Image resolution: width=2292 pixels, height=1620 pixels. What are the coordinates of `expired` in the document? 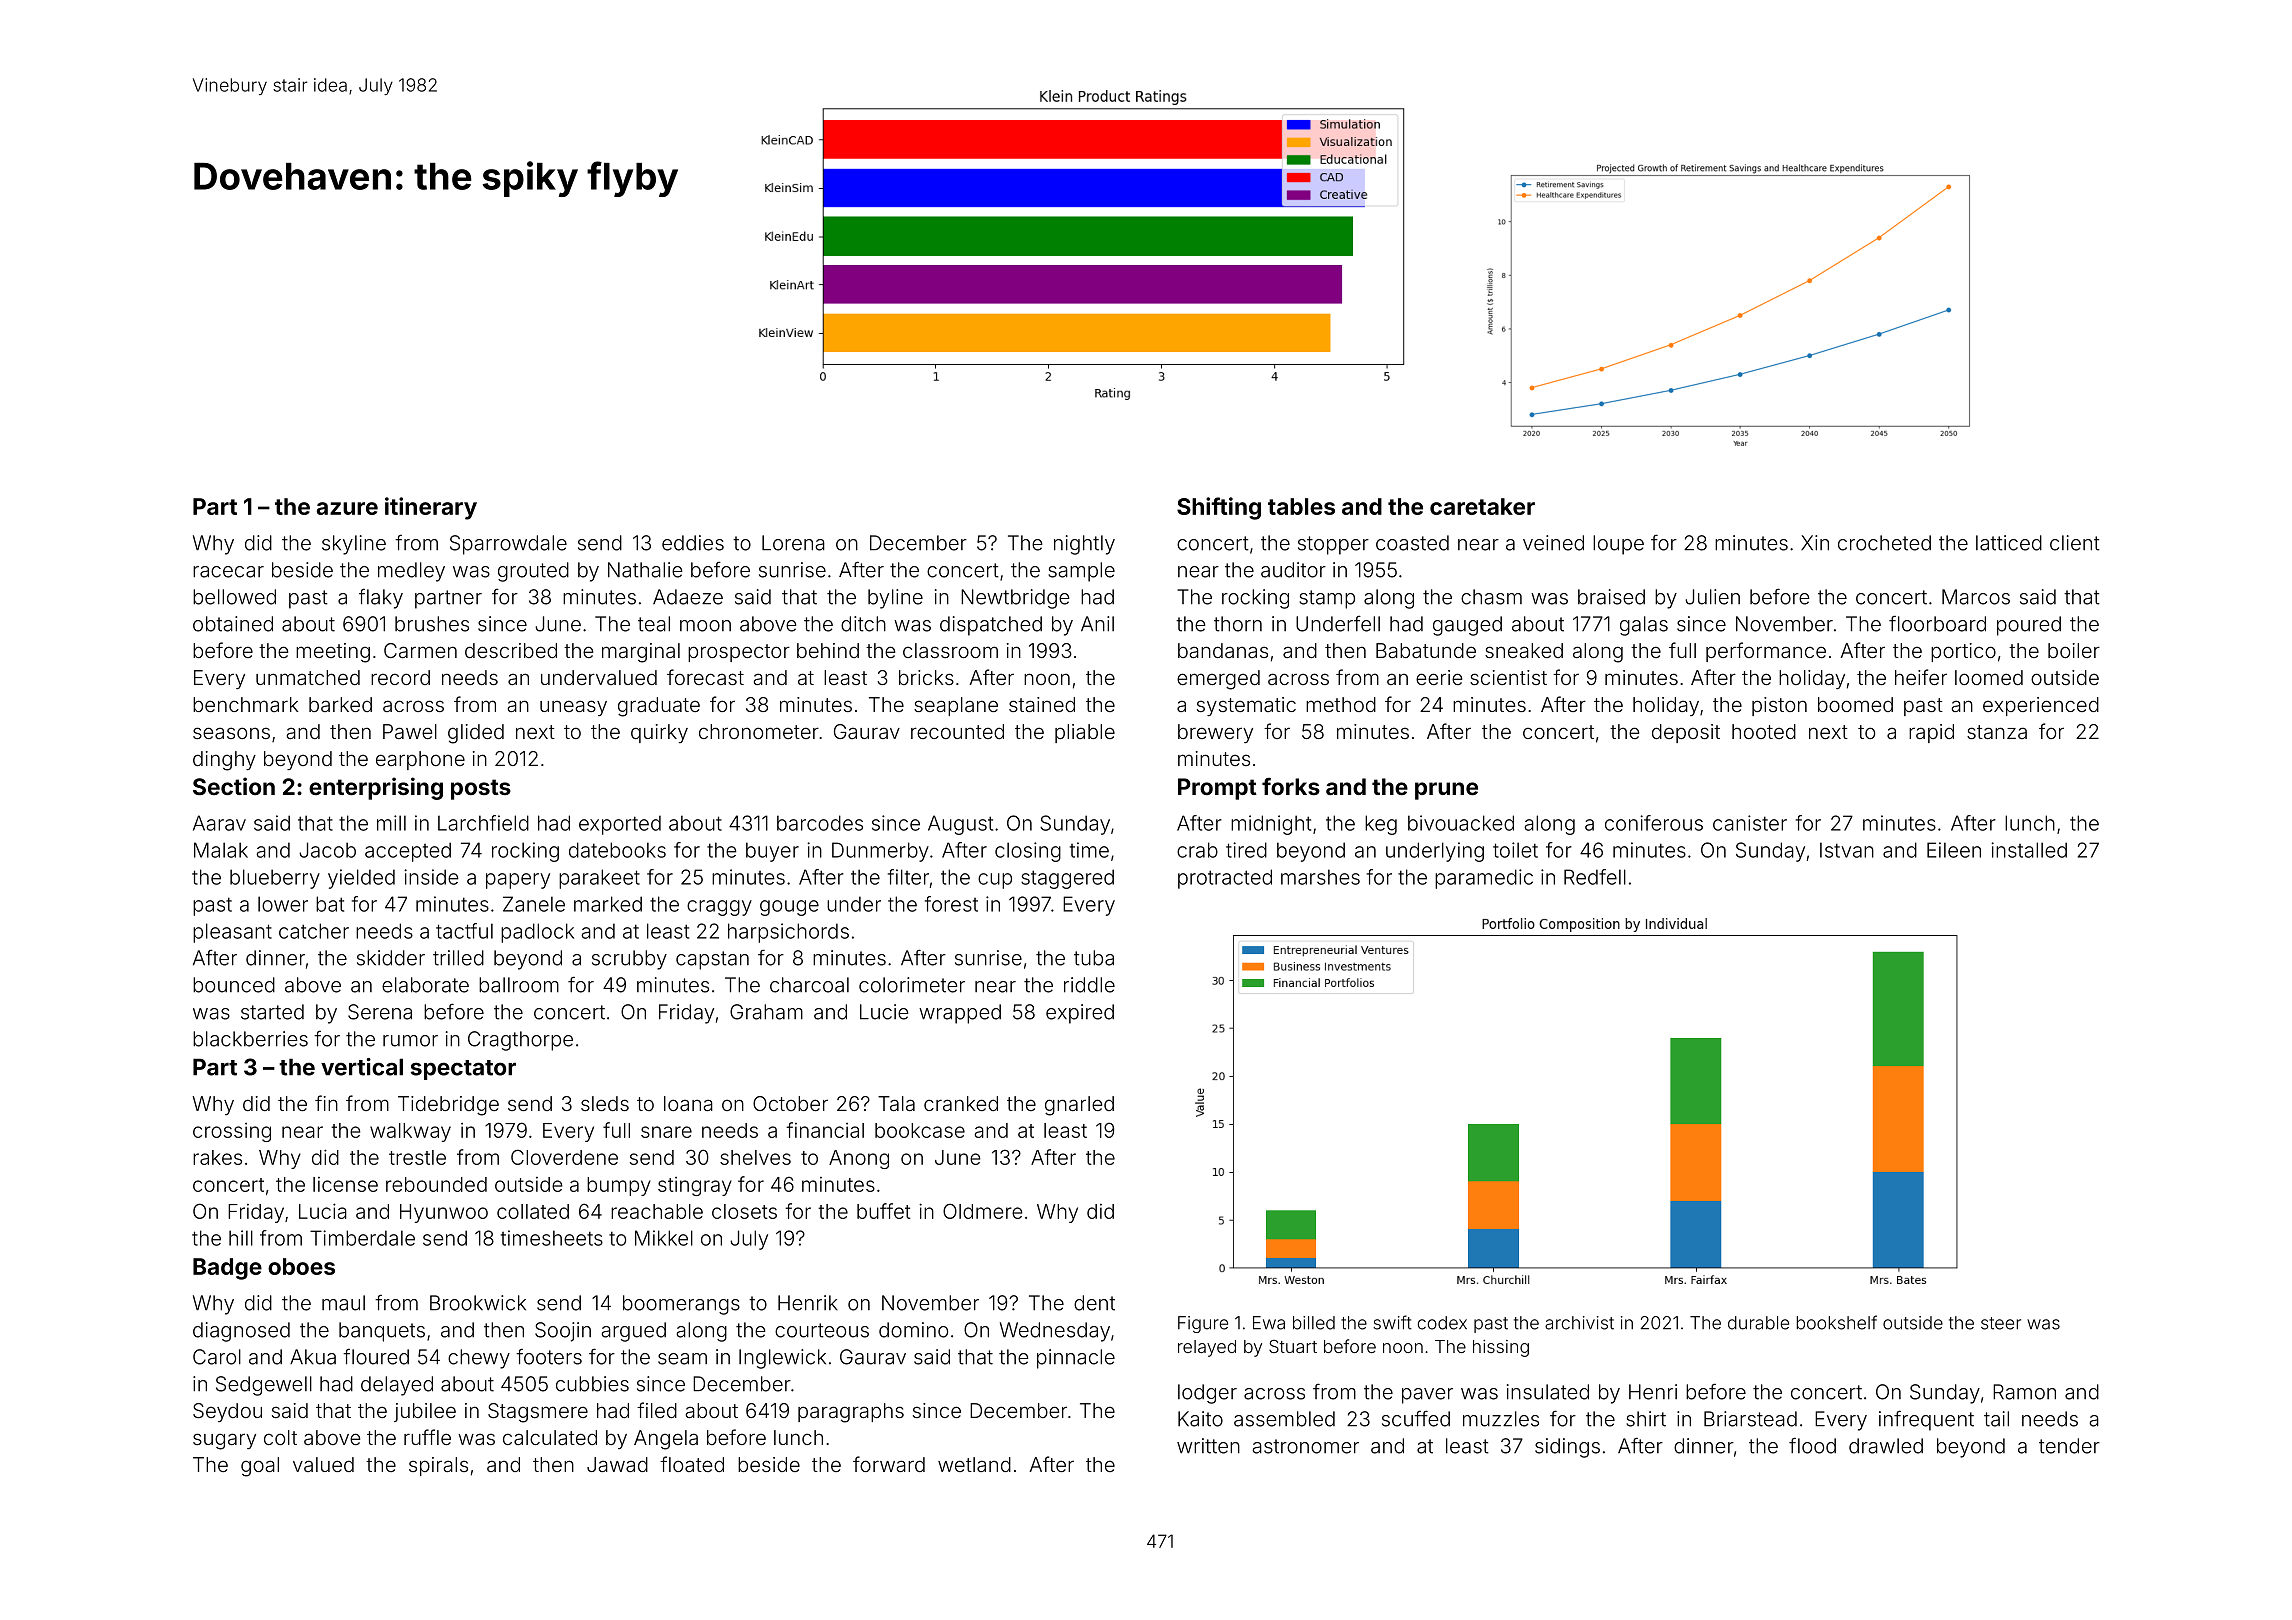 It's located at (1080, 1014).
